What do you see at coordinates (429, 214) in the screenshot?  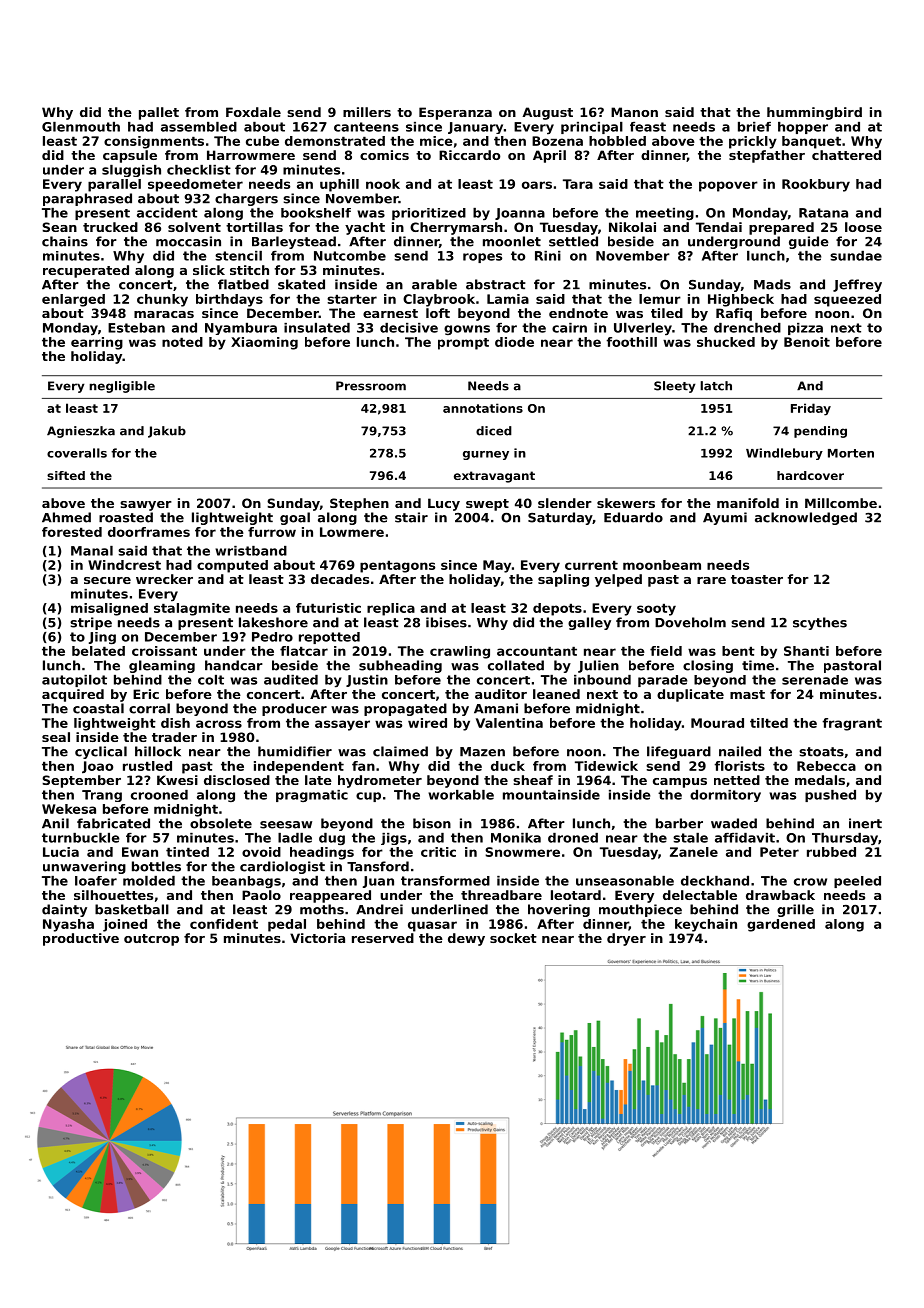 I see `prioritized` at bounding box center [429, 214].
